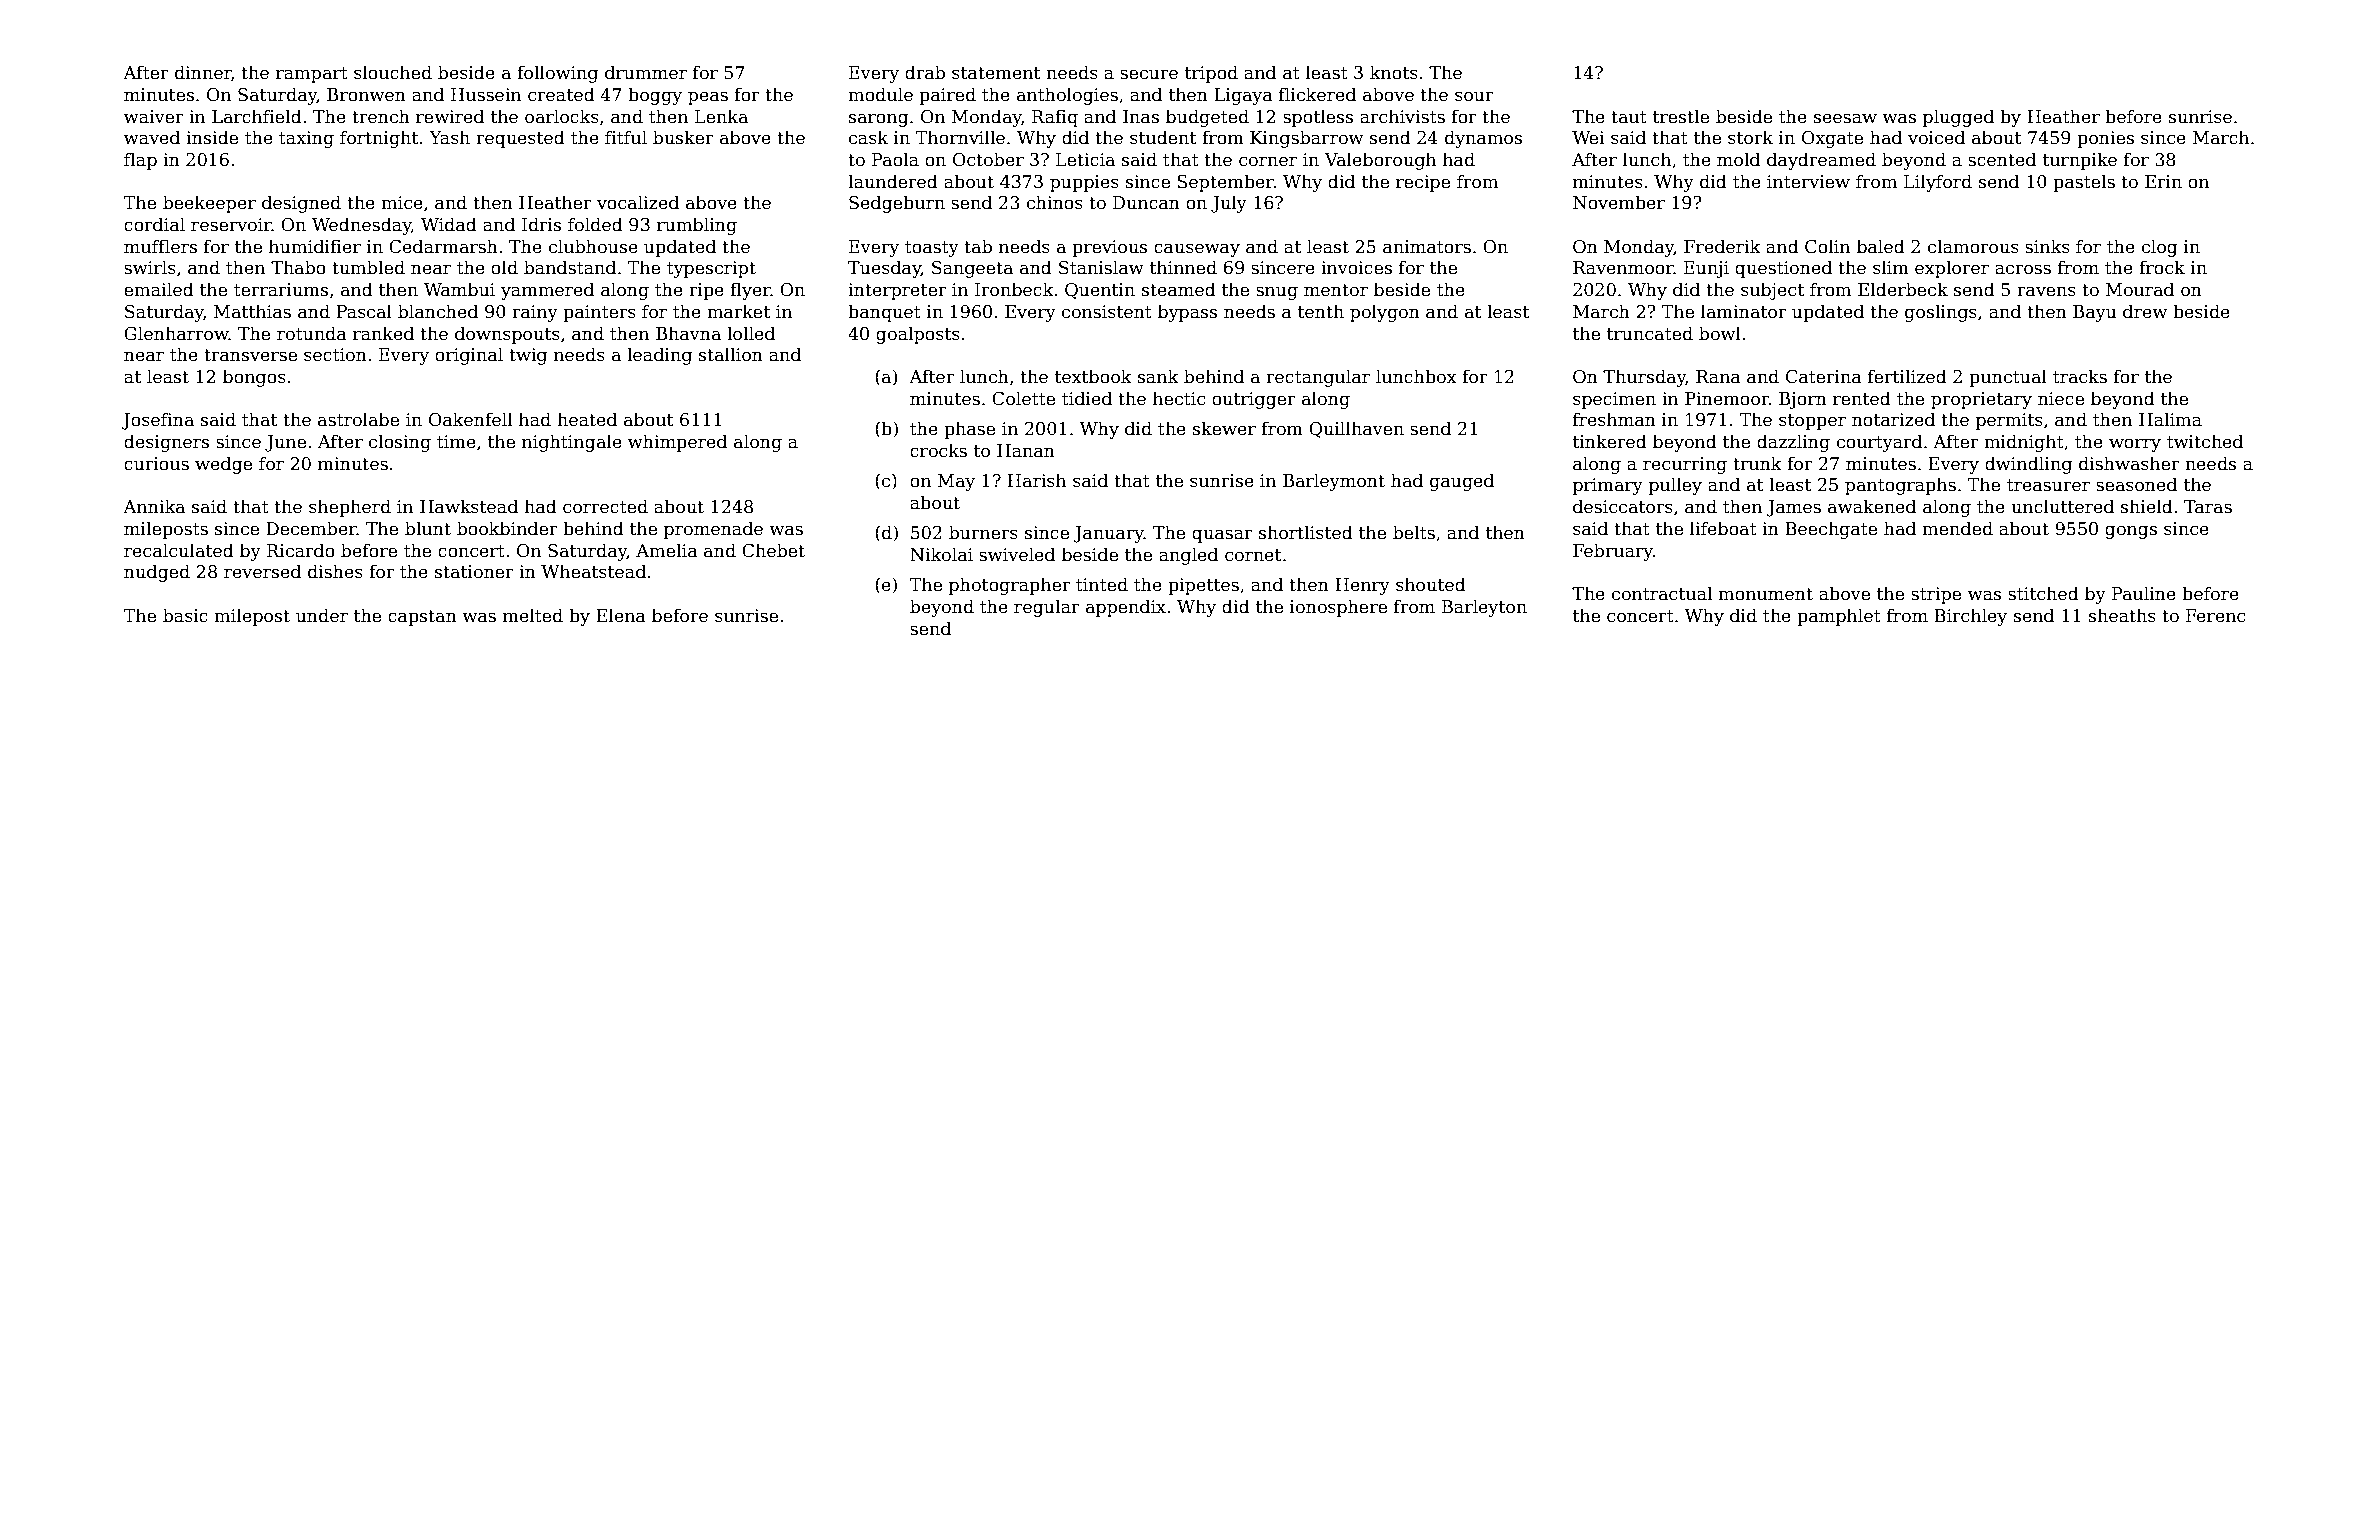  I want to click on Yash, so click(449, 137).
